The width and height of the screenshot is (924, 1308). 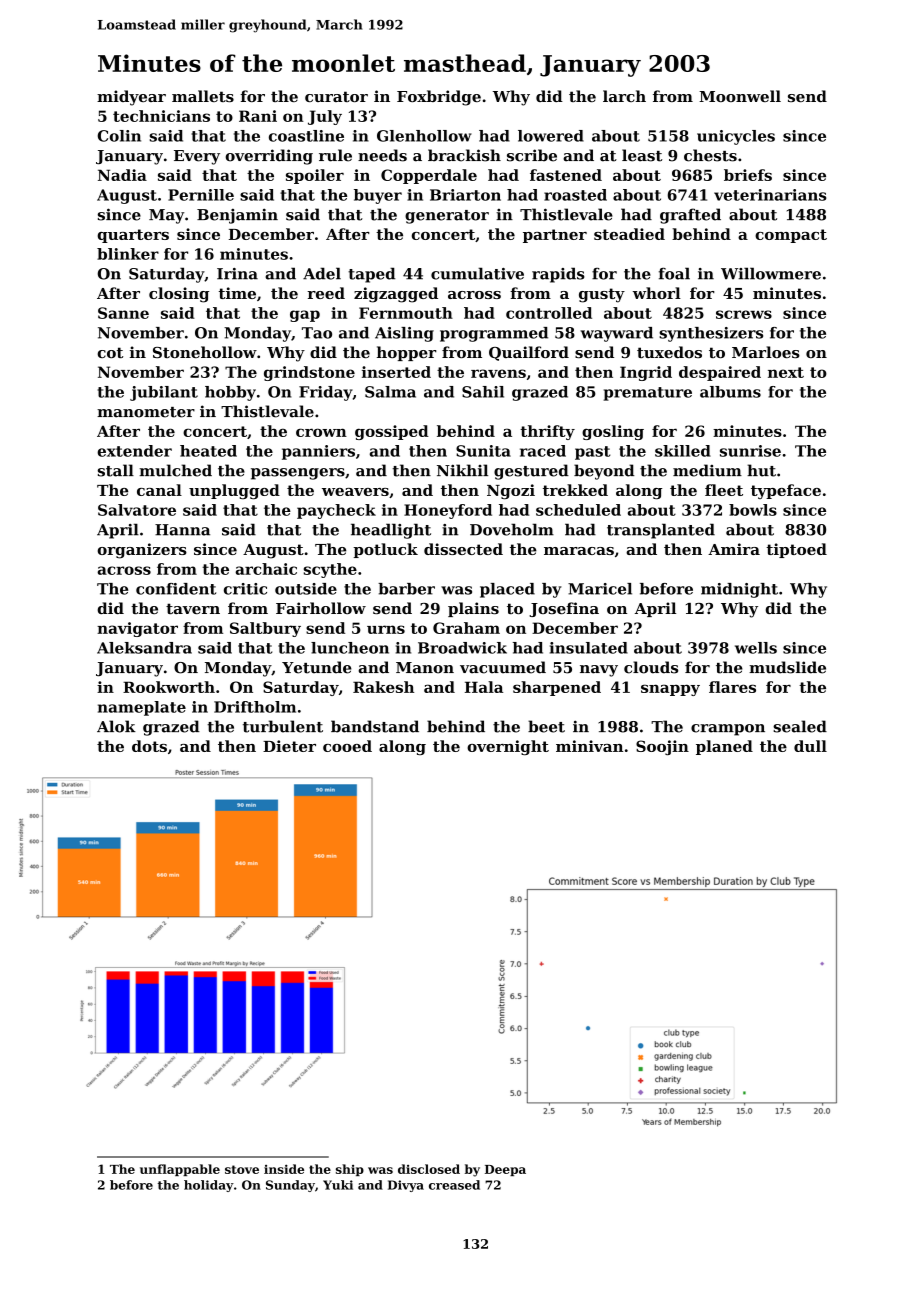 What do you see at coordinates (179, 295) in the screenshot?
I see `closing` at bounding box center [179, 295].
